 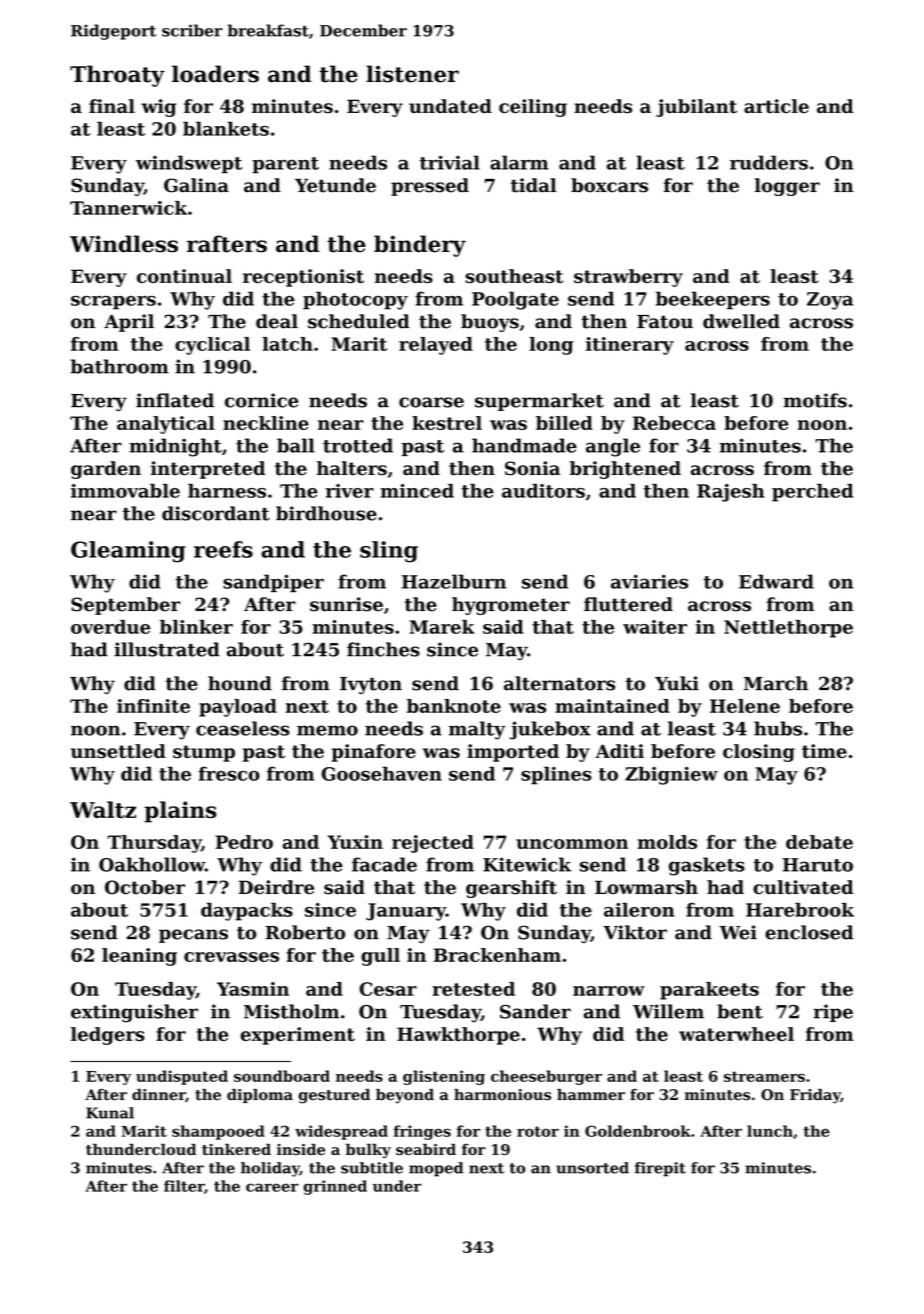 I want to click on Yuki, so click(x=677, y=683).
